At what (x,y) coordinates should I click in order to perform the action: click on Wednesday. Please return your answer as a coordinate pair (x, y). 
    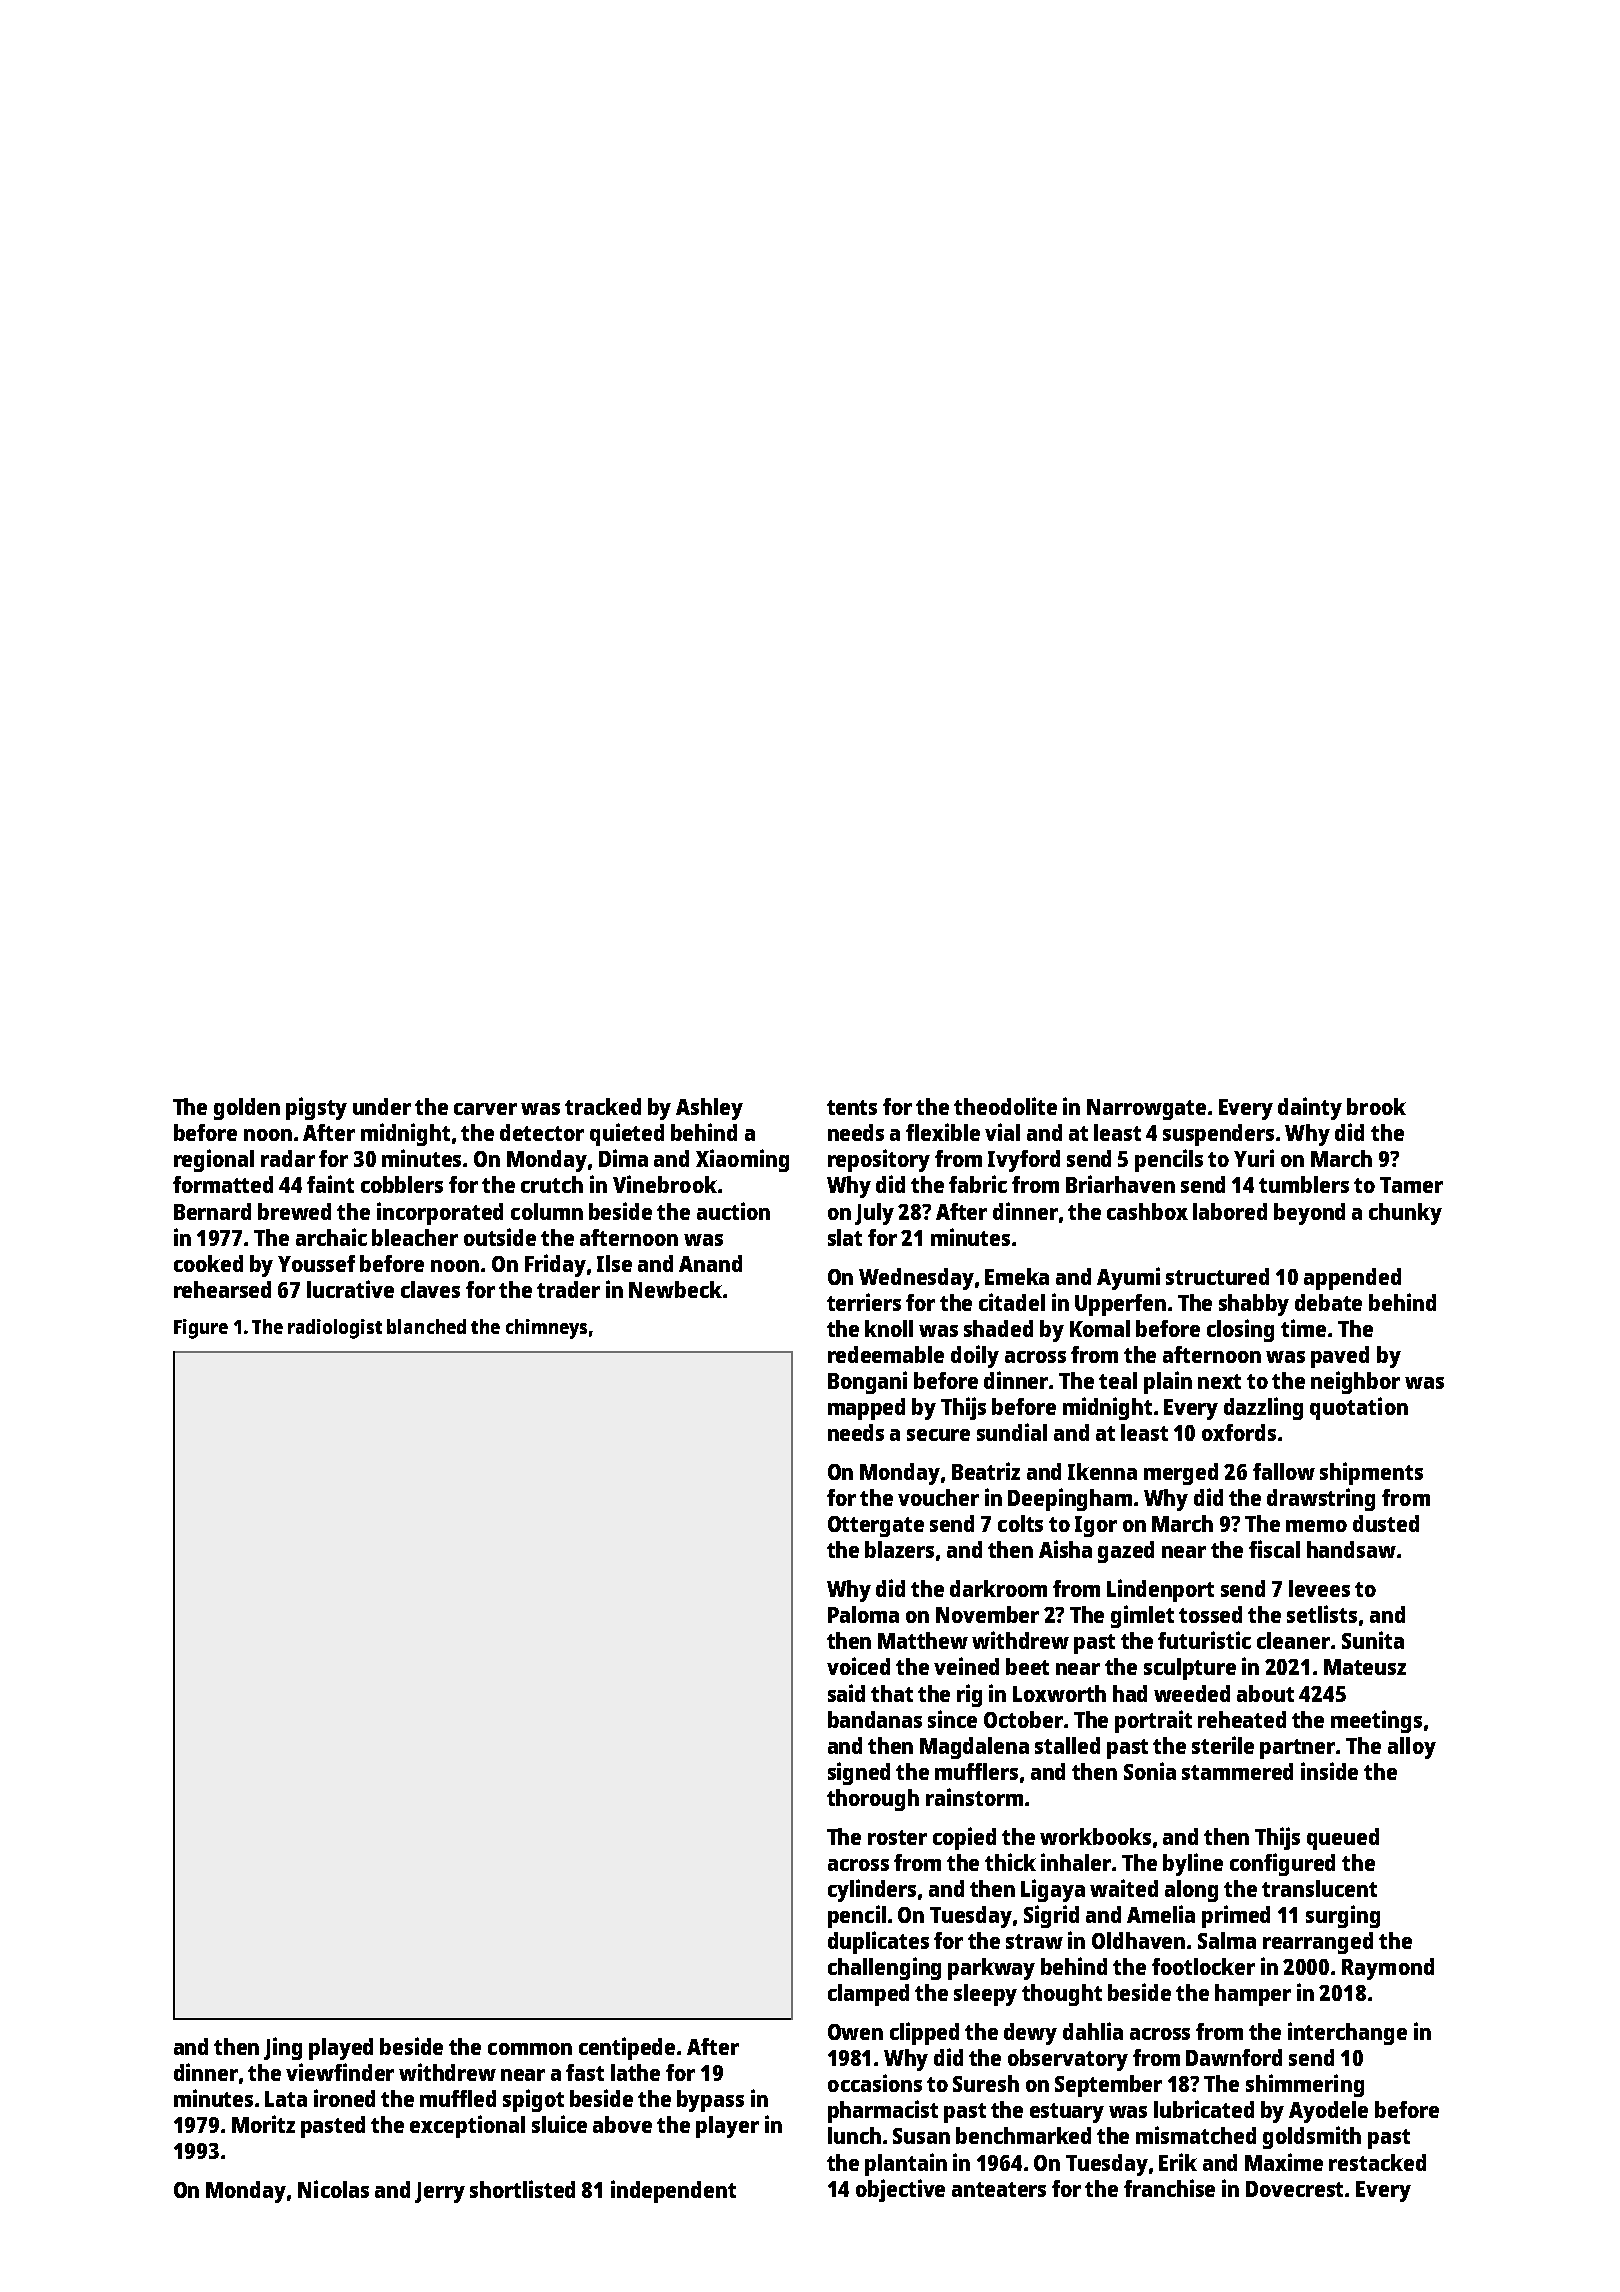
    Looking at the image, I should click on (916, 1279).
